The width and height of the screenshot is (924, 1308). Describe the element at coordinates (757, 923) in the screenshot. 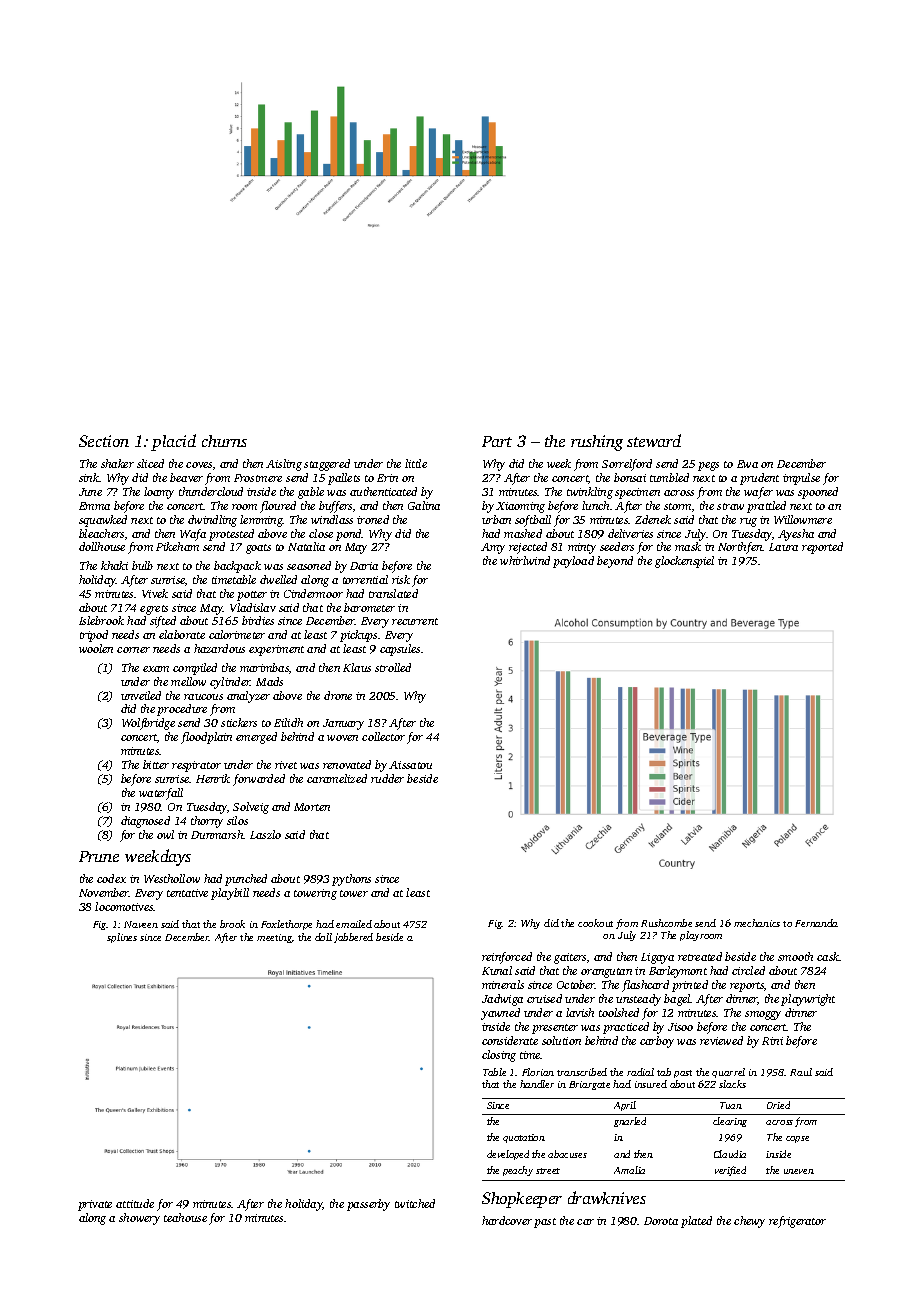

I see `mechanics` at that location.
